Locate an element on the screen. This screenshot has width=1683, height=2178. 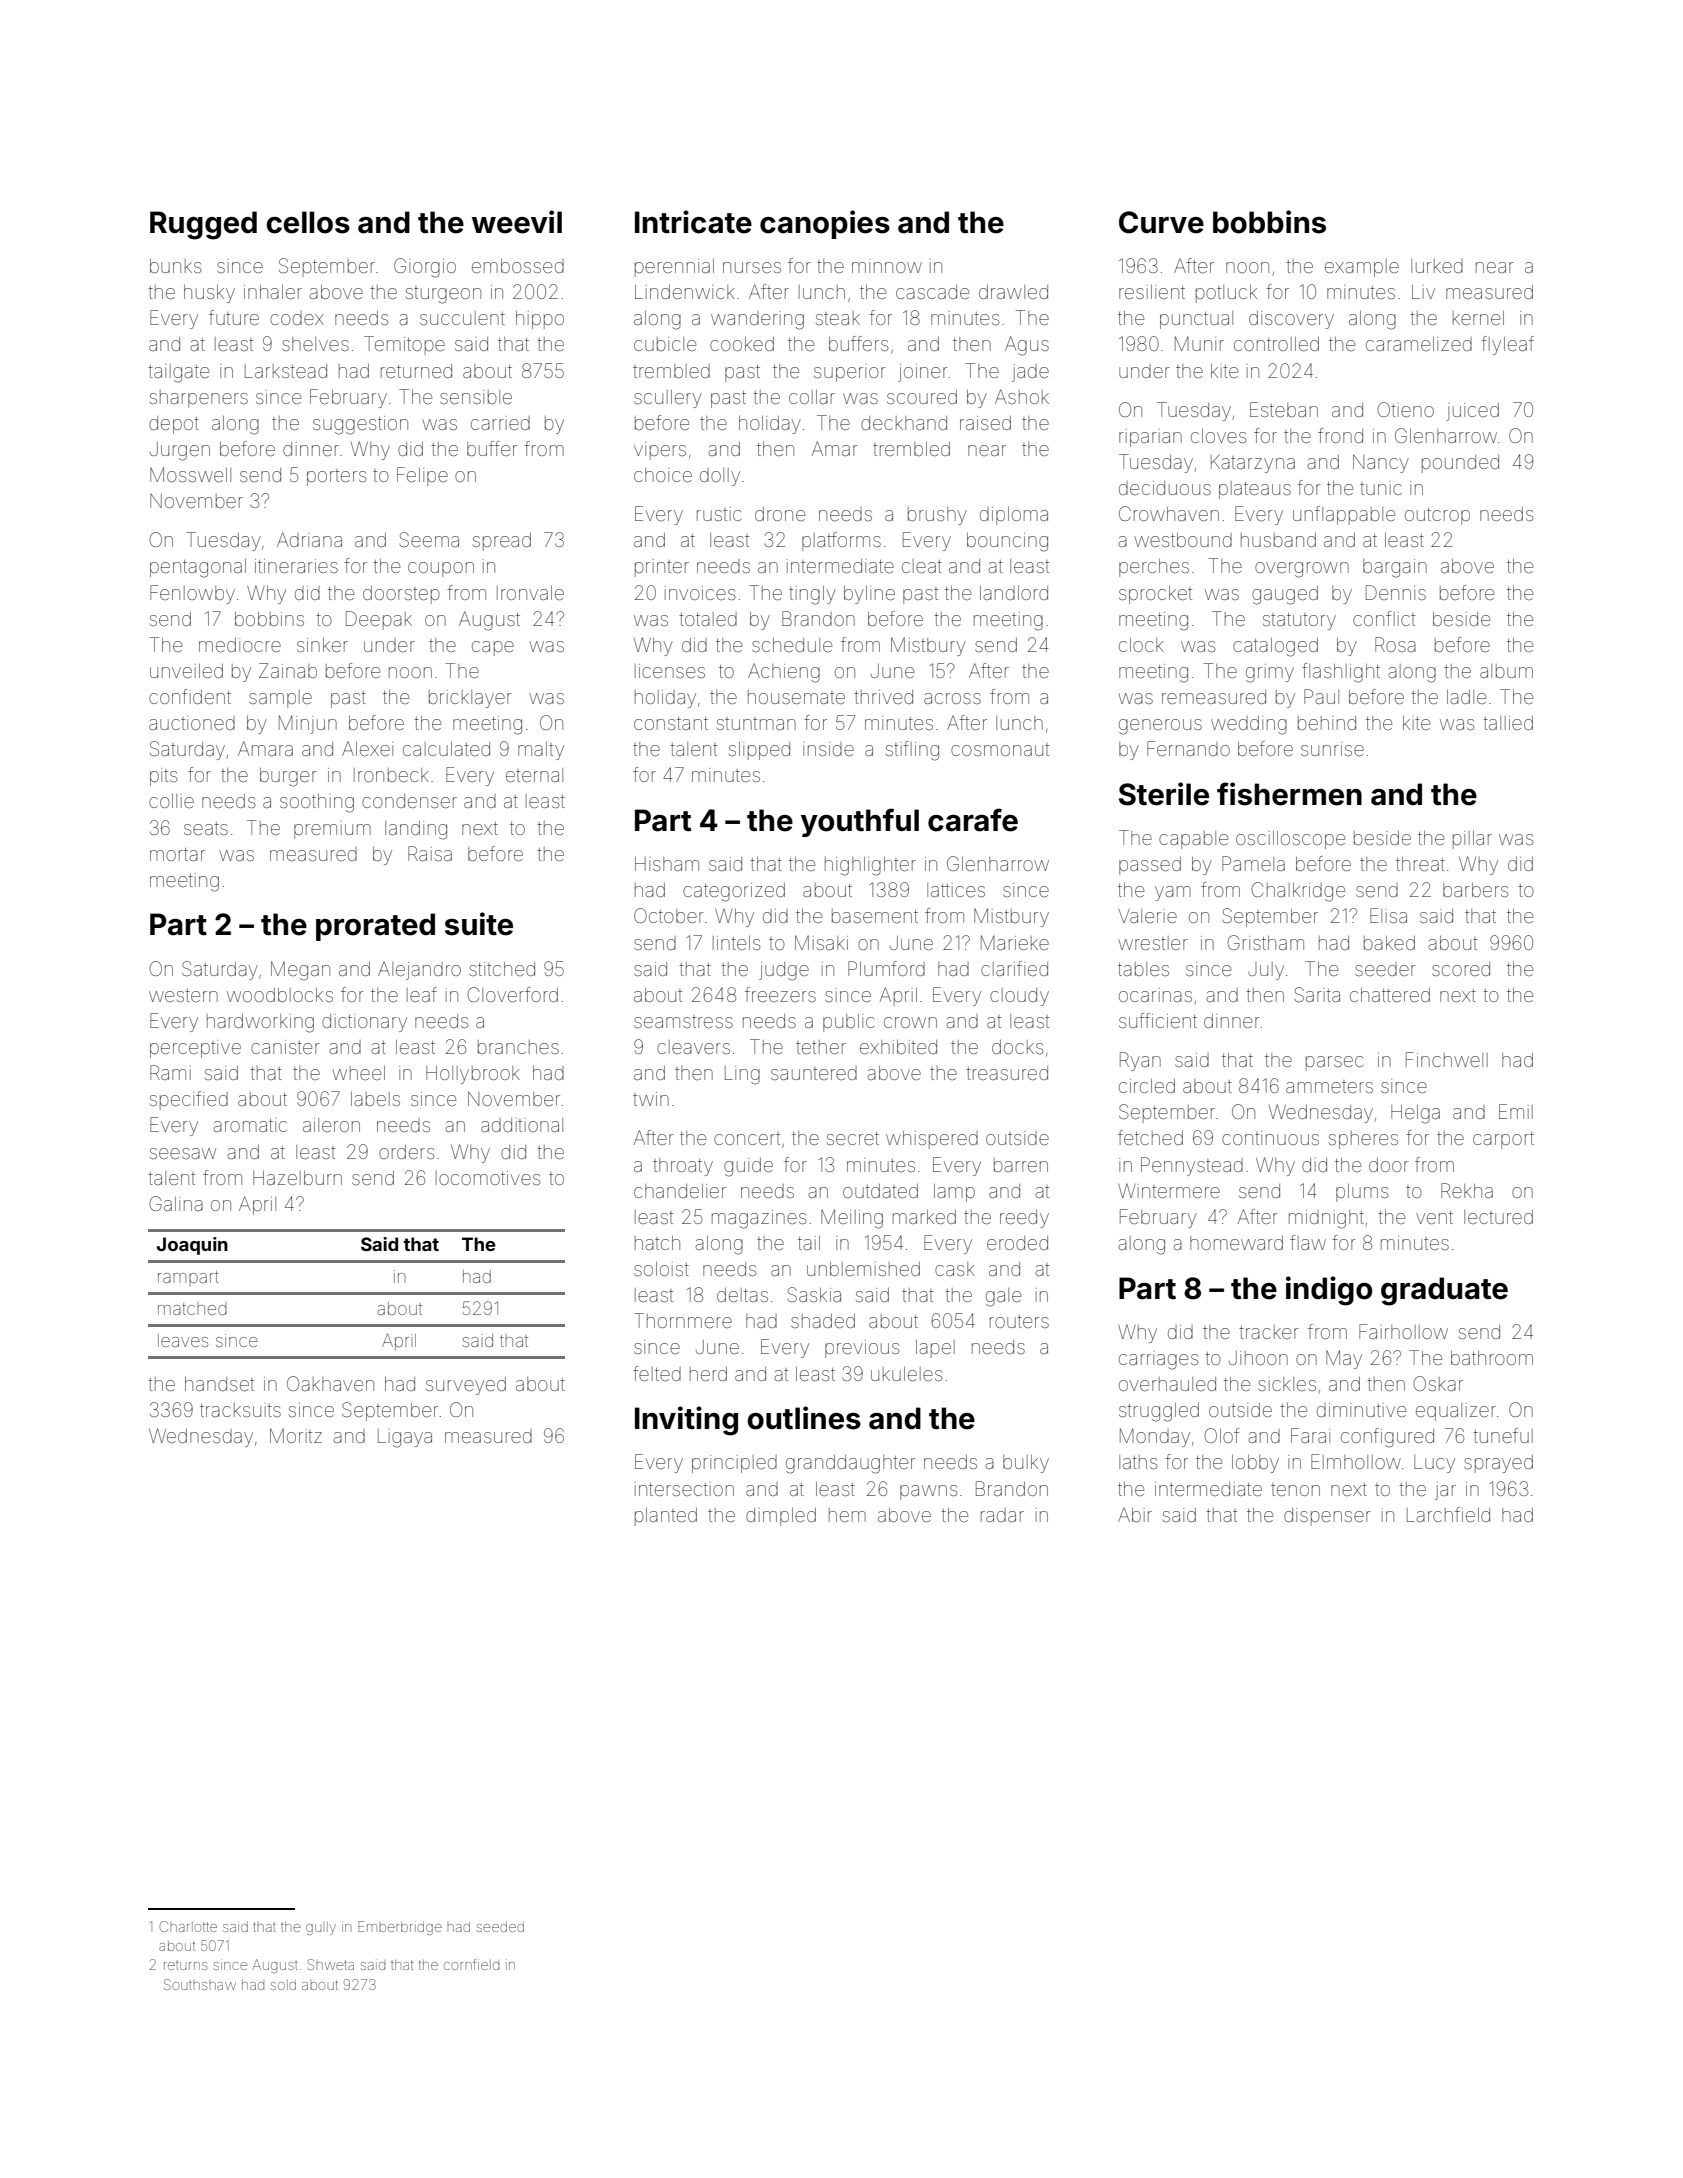
brushy is located at coordinates (937, 516).
